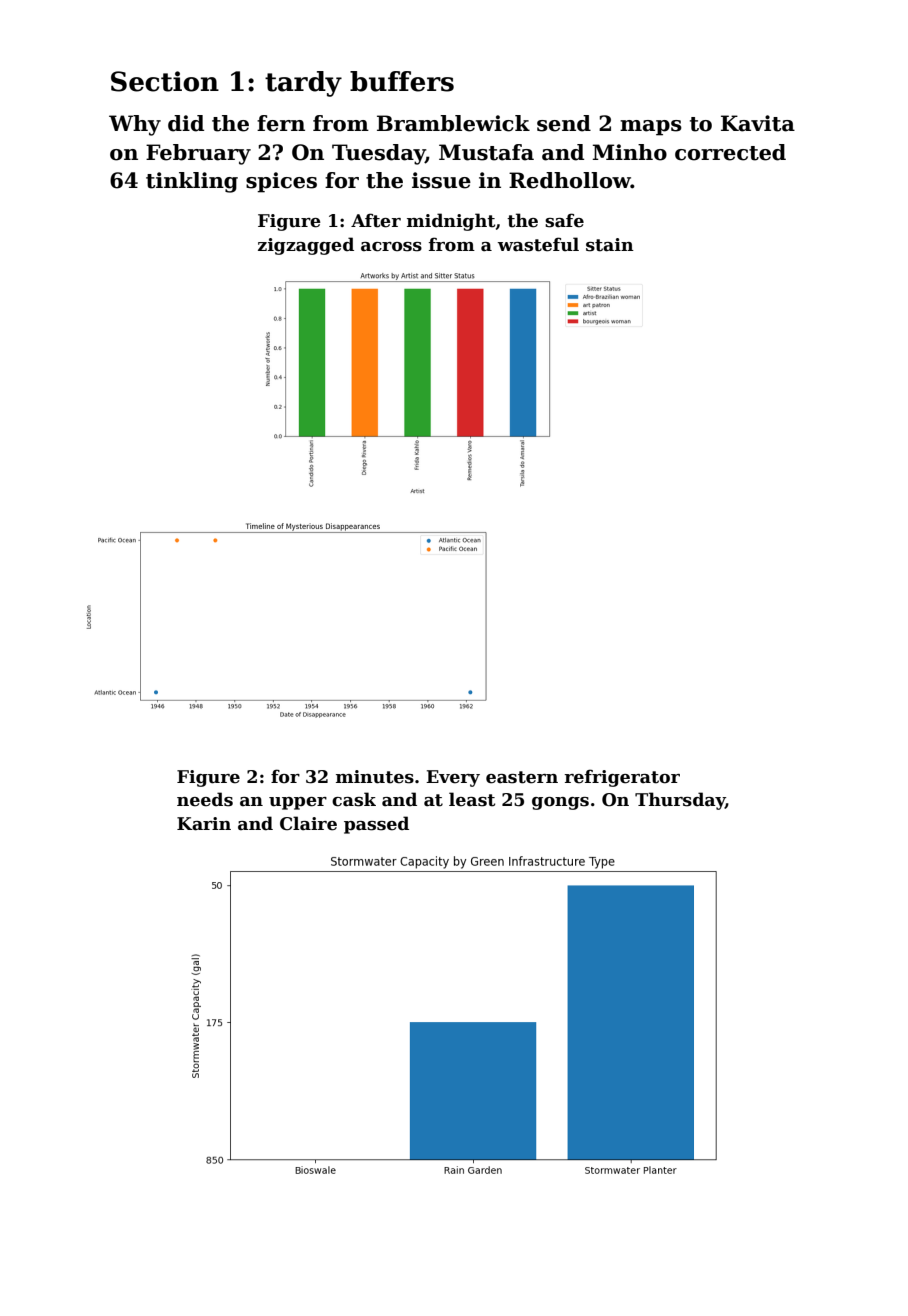 This page has width=908, height=1316. I want to click on Kavita, so click(758, 123).
